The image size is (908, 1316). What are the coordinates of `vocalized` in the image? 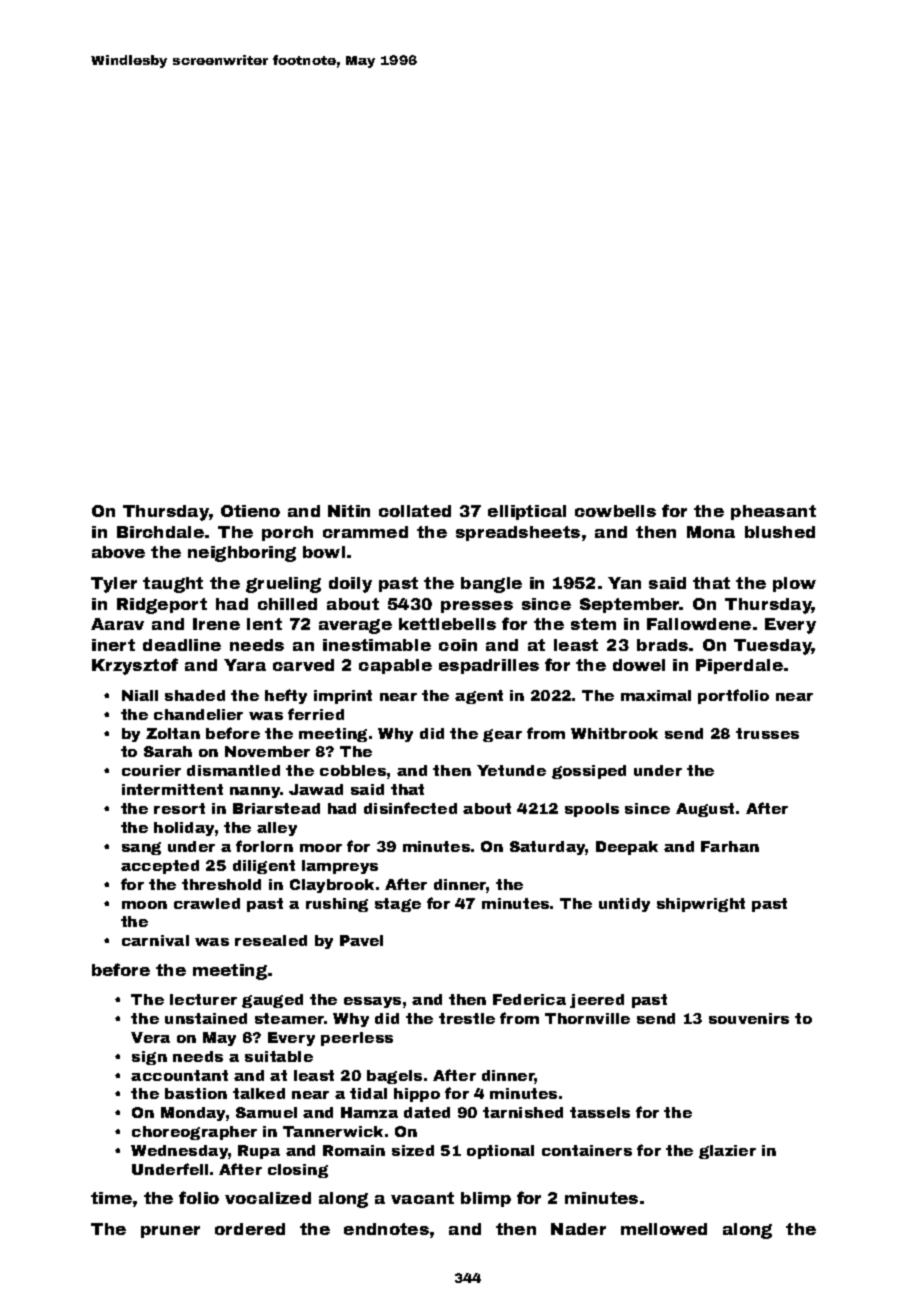 It's located at (268, 1198).
